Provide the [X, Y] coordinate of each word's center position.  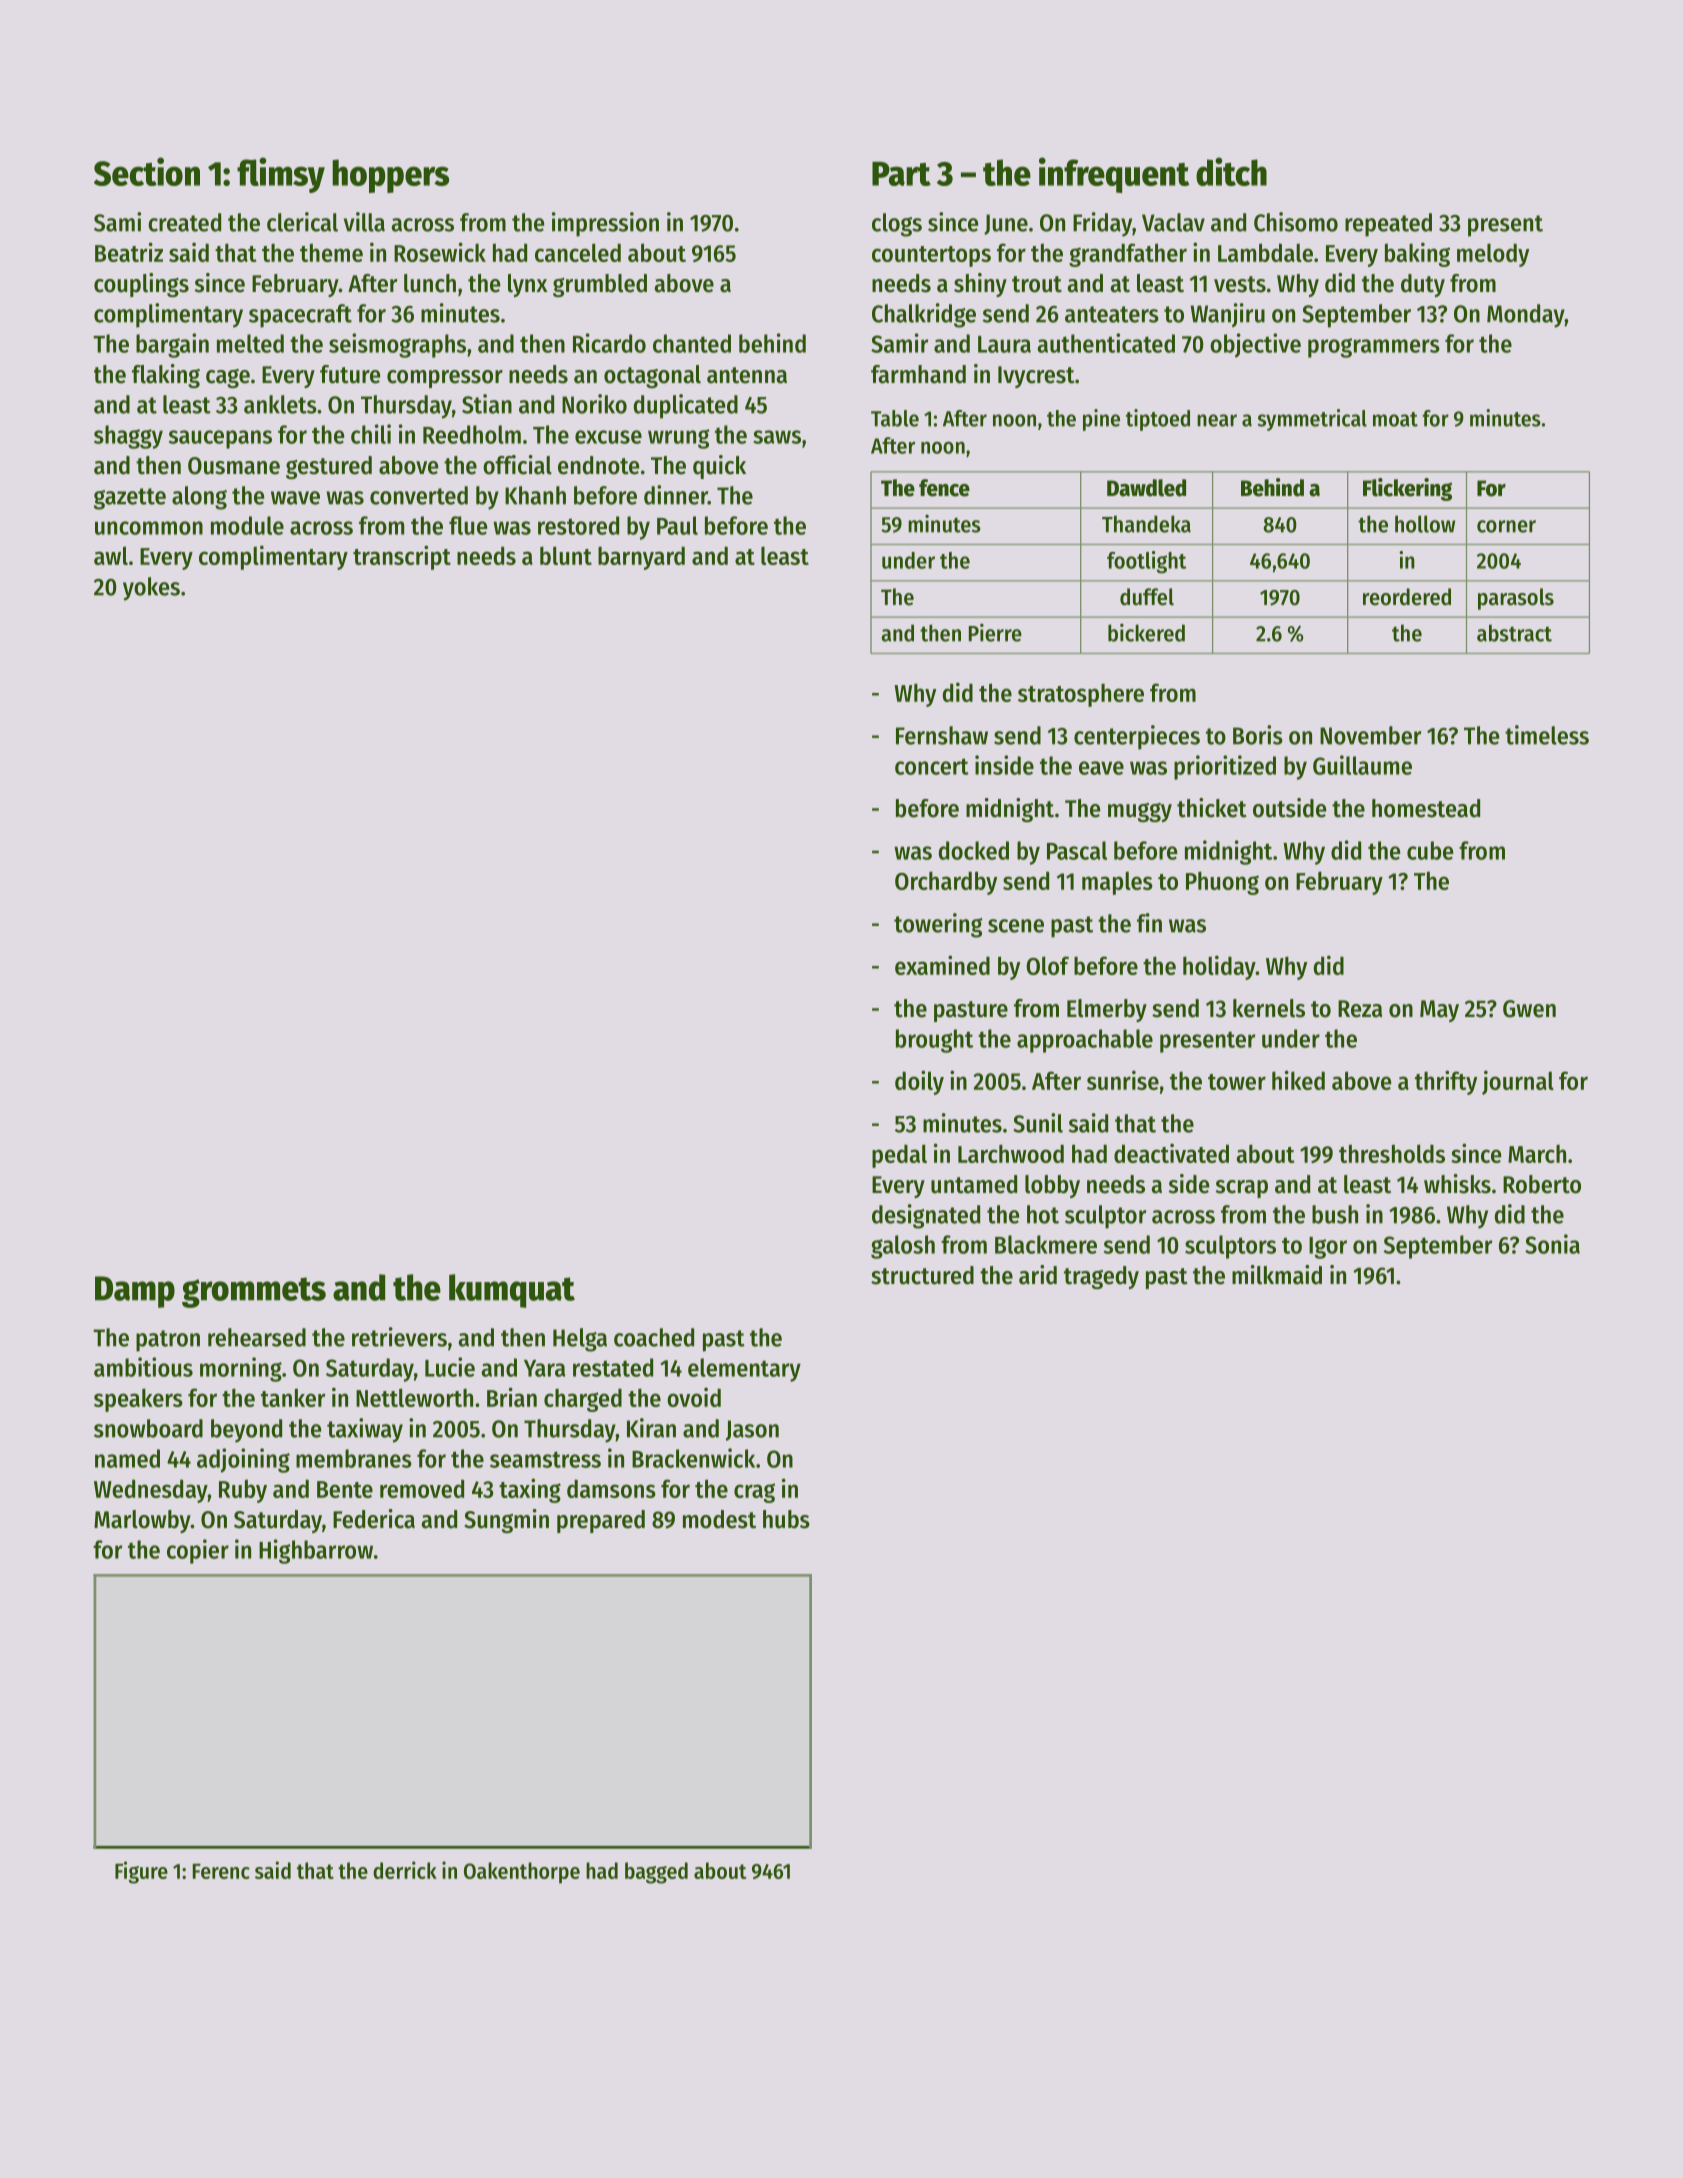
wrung [678, 439]
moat [1395, 419]
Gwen [1529, 1009]
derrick [405, 1870]
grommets [254, 1292]
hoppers [390, 176]
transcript [402, 557]
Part [901, 174]
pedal [899, 1156]
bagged [656, 1873]
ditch [1231, 171]
